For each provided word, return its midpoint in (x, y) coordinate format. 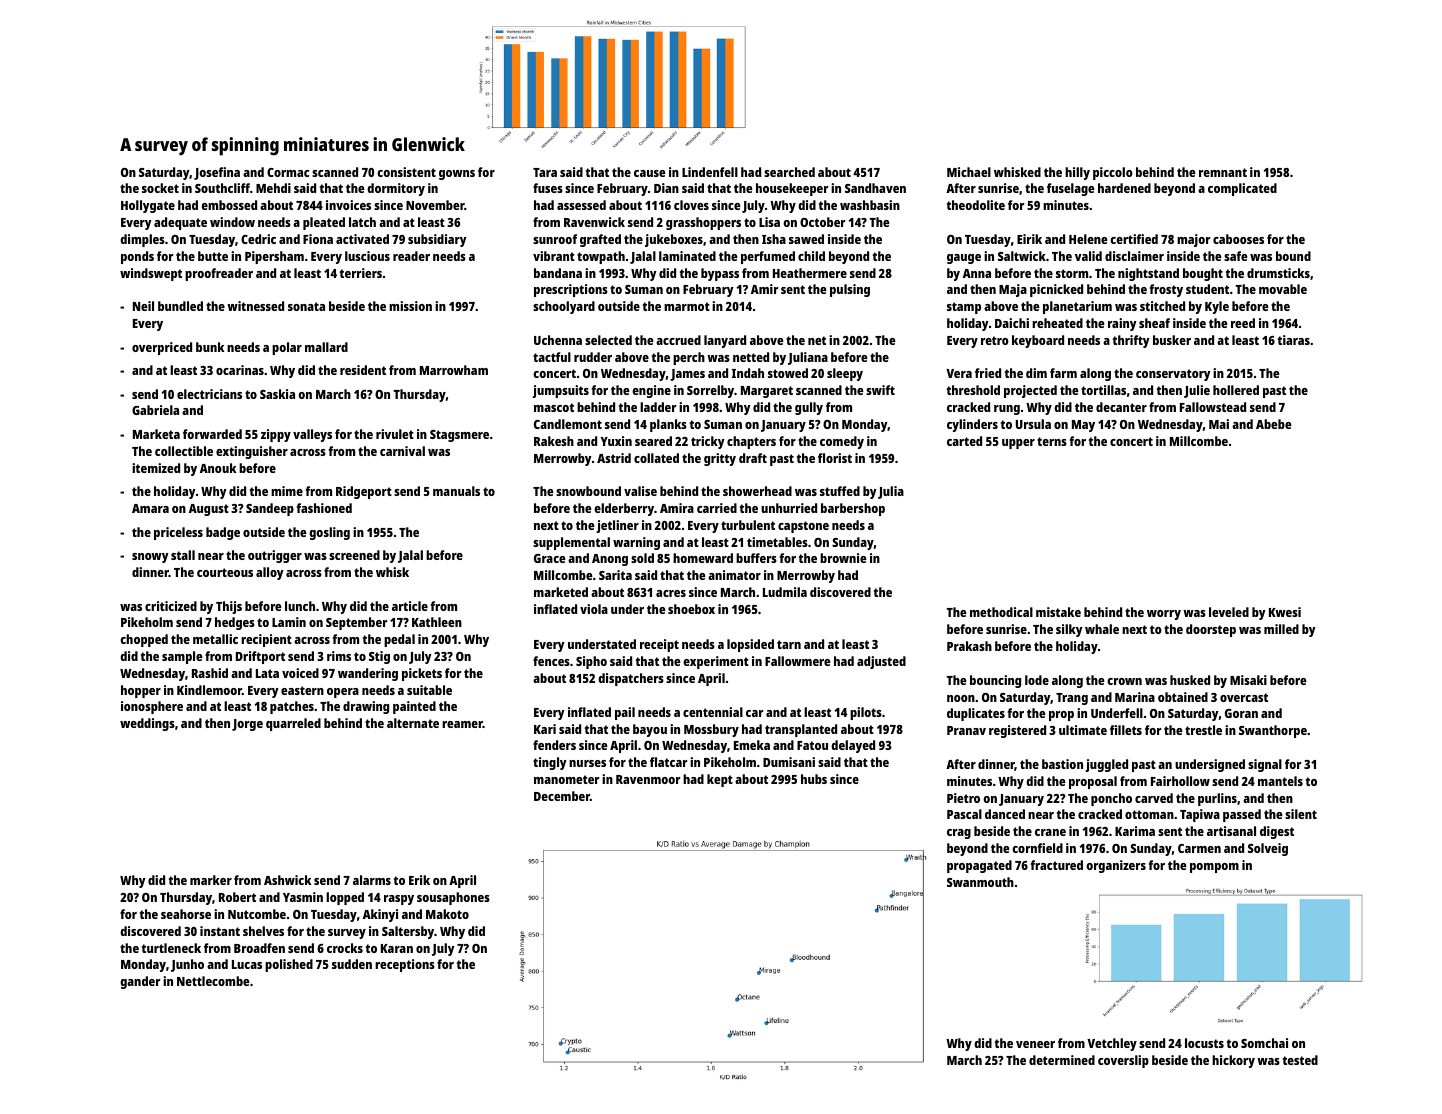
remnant (1223, 172)
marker (211, 880)
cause (650, 173)
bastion (1062, 764)
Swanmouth (980, 882)
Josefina (217, 173)
